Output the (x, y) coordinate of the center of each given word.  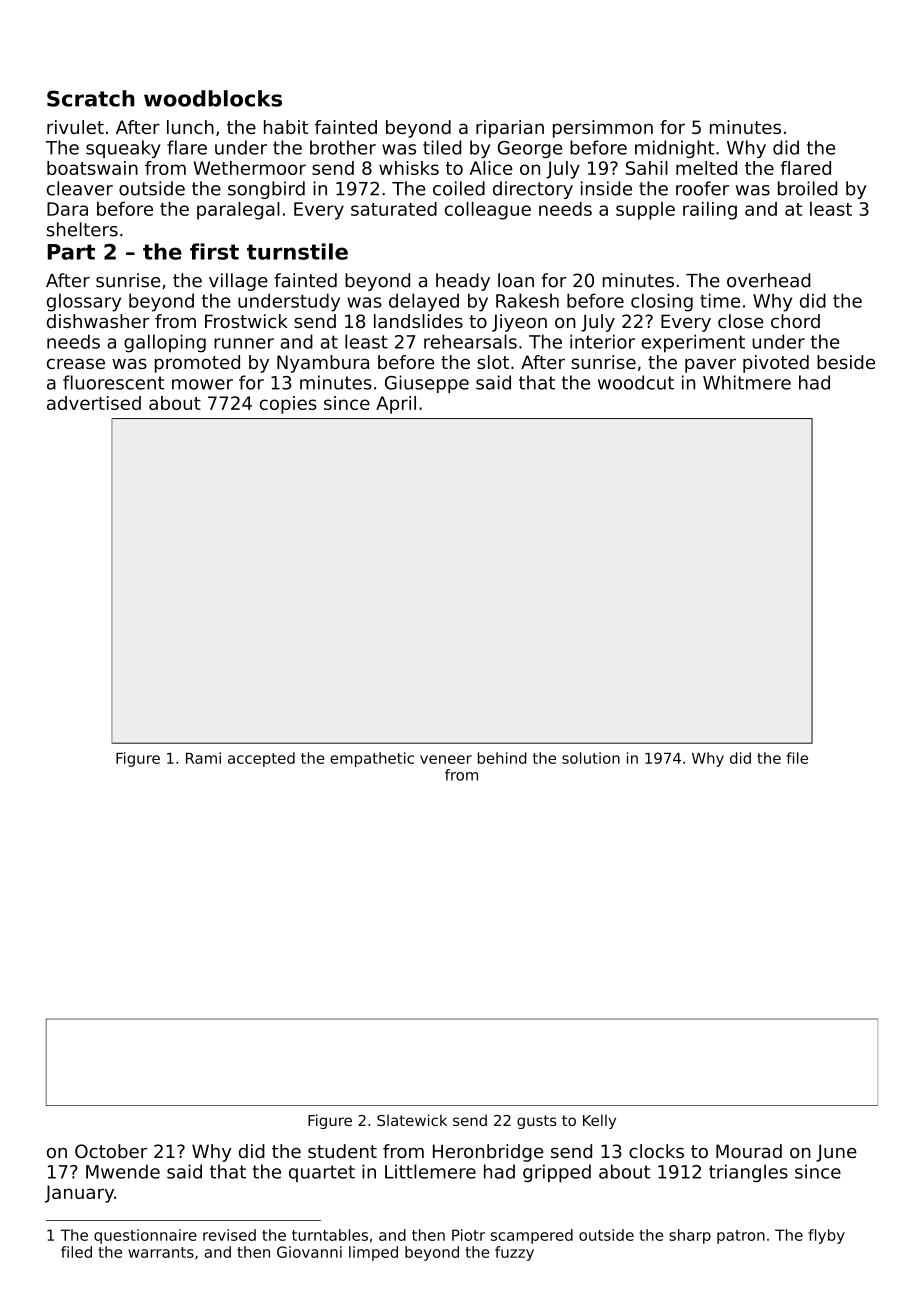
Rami (203, 758)
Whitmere (747, 382)
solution (591, 758)
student (342, 1151)
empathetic (372, 759)
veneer (446, 759)
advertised (94, 403)
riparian (510, 129)
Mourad (749, 1151)
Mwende (123, 1171)
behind (502, 758)
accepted (261, 759)
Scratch (91, 98)
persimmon (603, 129)
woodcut (636, 382)
